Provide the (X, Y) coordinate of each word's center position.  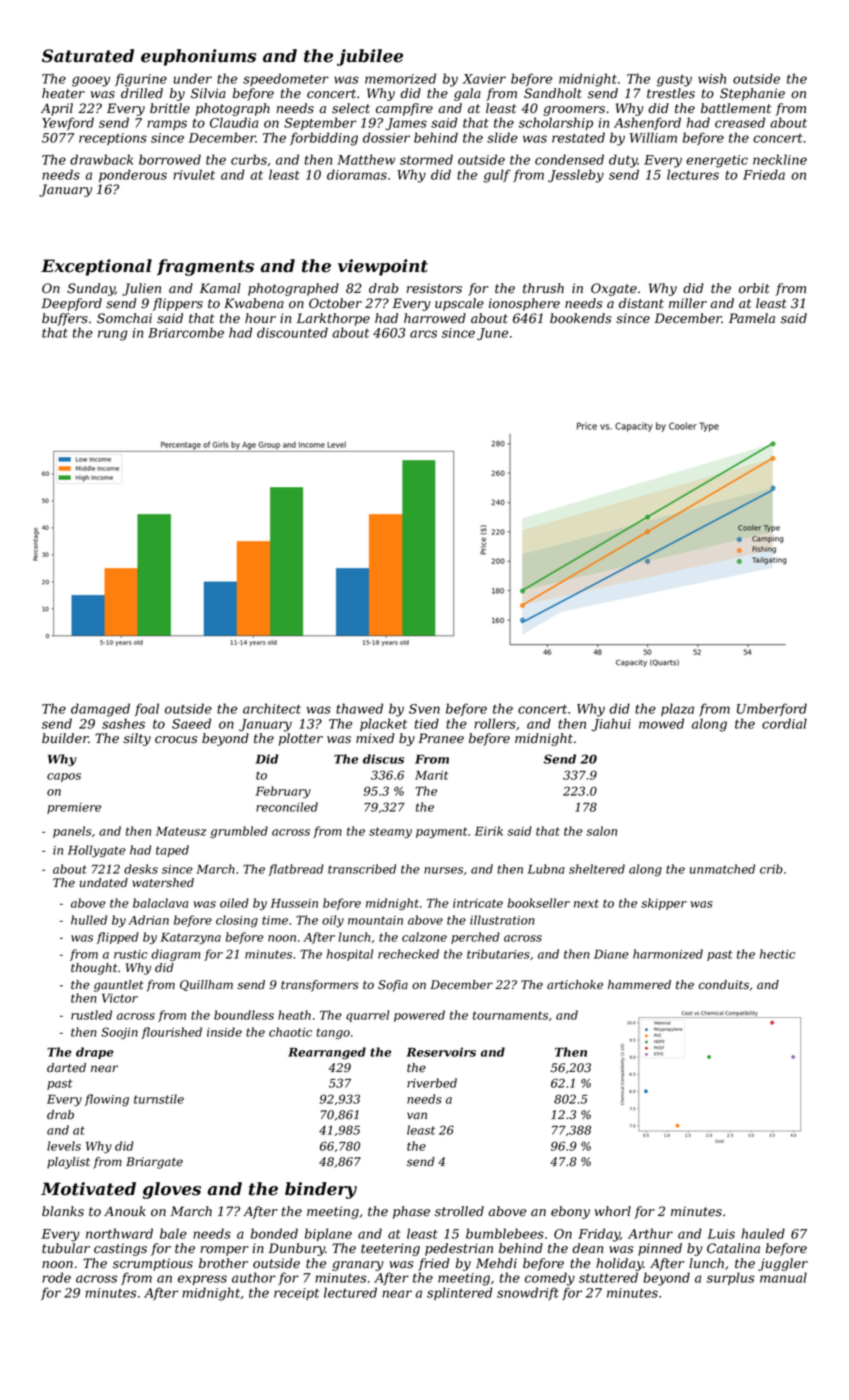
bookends (581, 318)
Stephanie (752, 94)
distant (641, 303)
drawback (101, 159)
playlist (68, 1163)
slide (502, 137)
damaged (100, 710)
